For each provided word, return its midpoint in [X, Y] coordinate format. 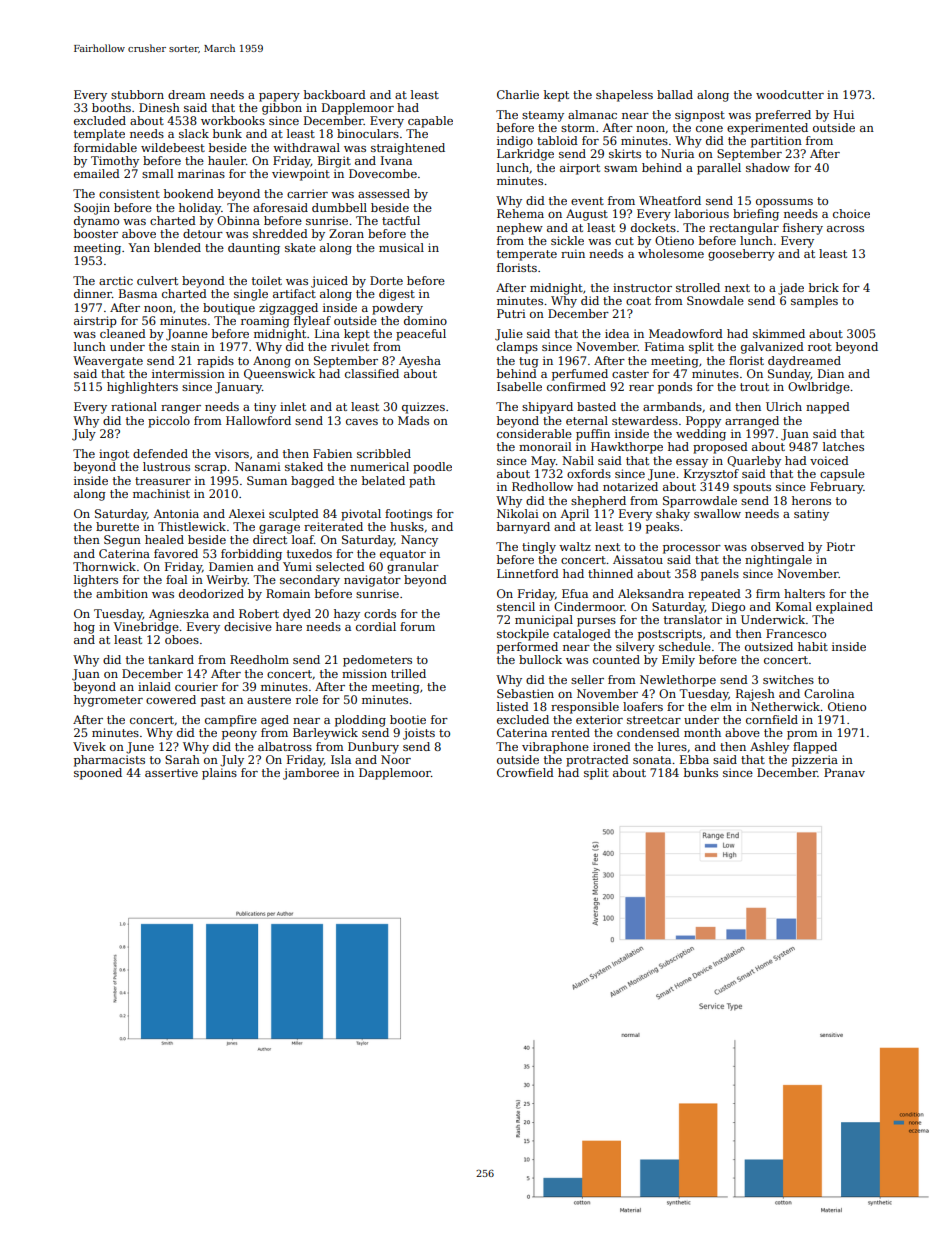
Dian [831, 373]
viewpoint [301, 175]
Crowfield [525, 772]
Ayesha [420, 362]
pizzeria [815, 761]
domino [425, 320]
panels [720, 575]
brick [824, 287]
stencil [516, 606]
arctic [116, 280]
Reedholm [259, 659]
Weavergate [108, 362]
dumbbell [339, 207]
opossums [784, 203]
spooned [98, 774]
